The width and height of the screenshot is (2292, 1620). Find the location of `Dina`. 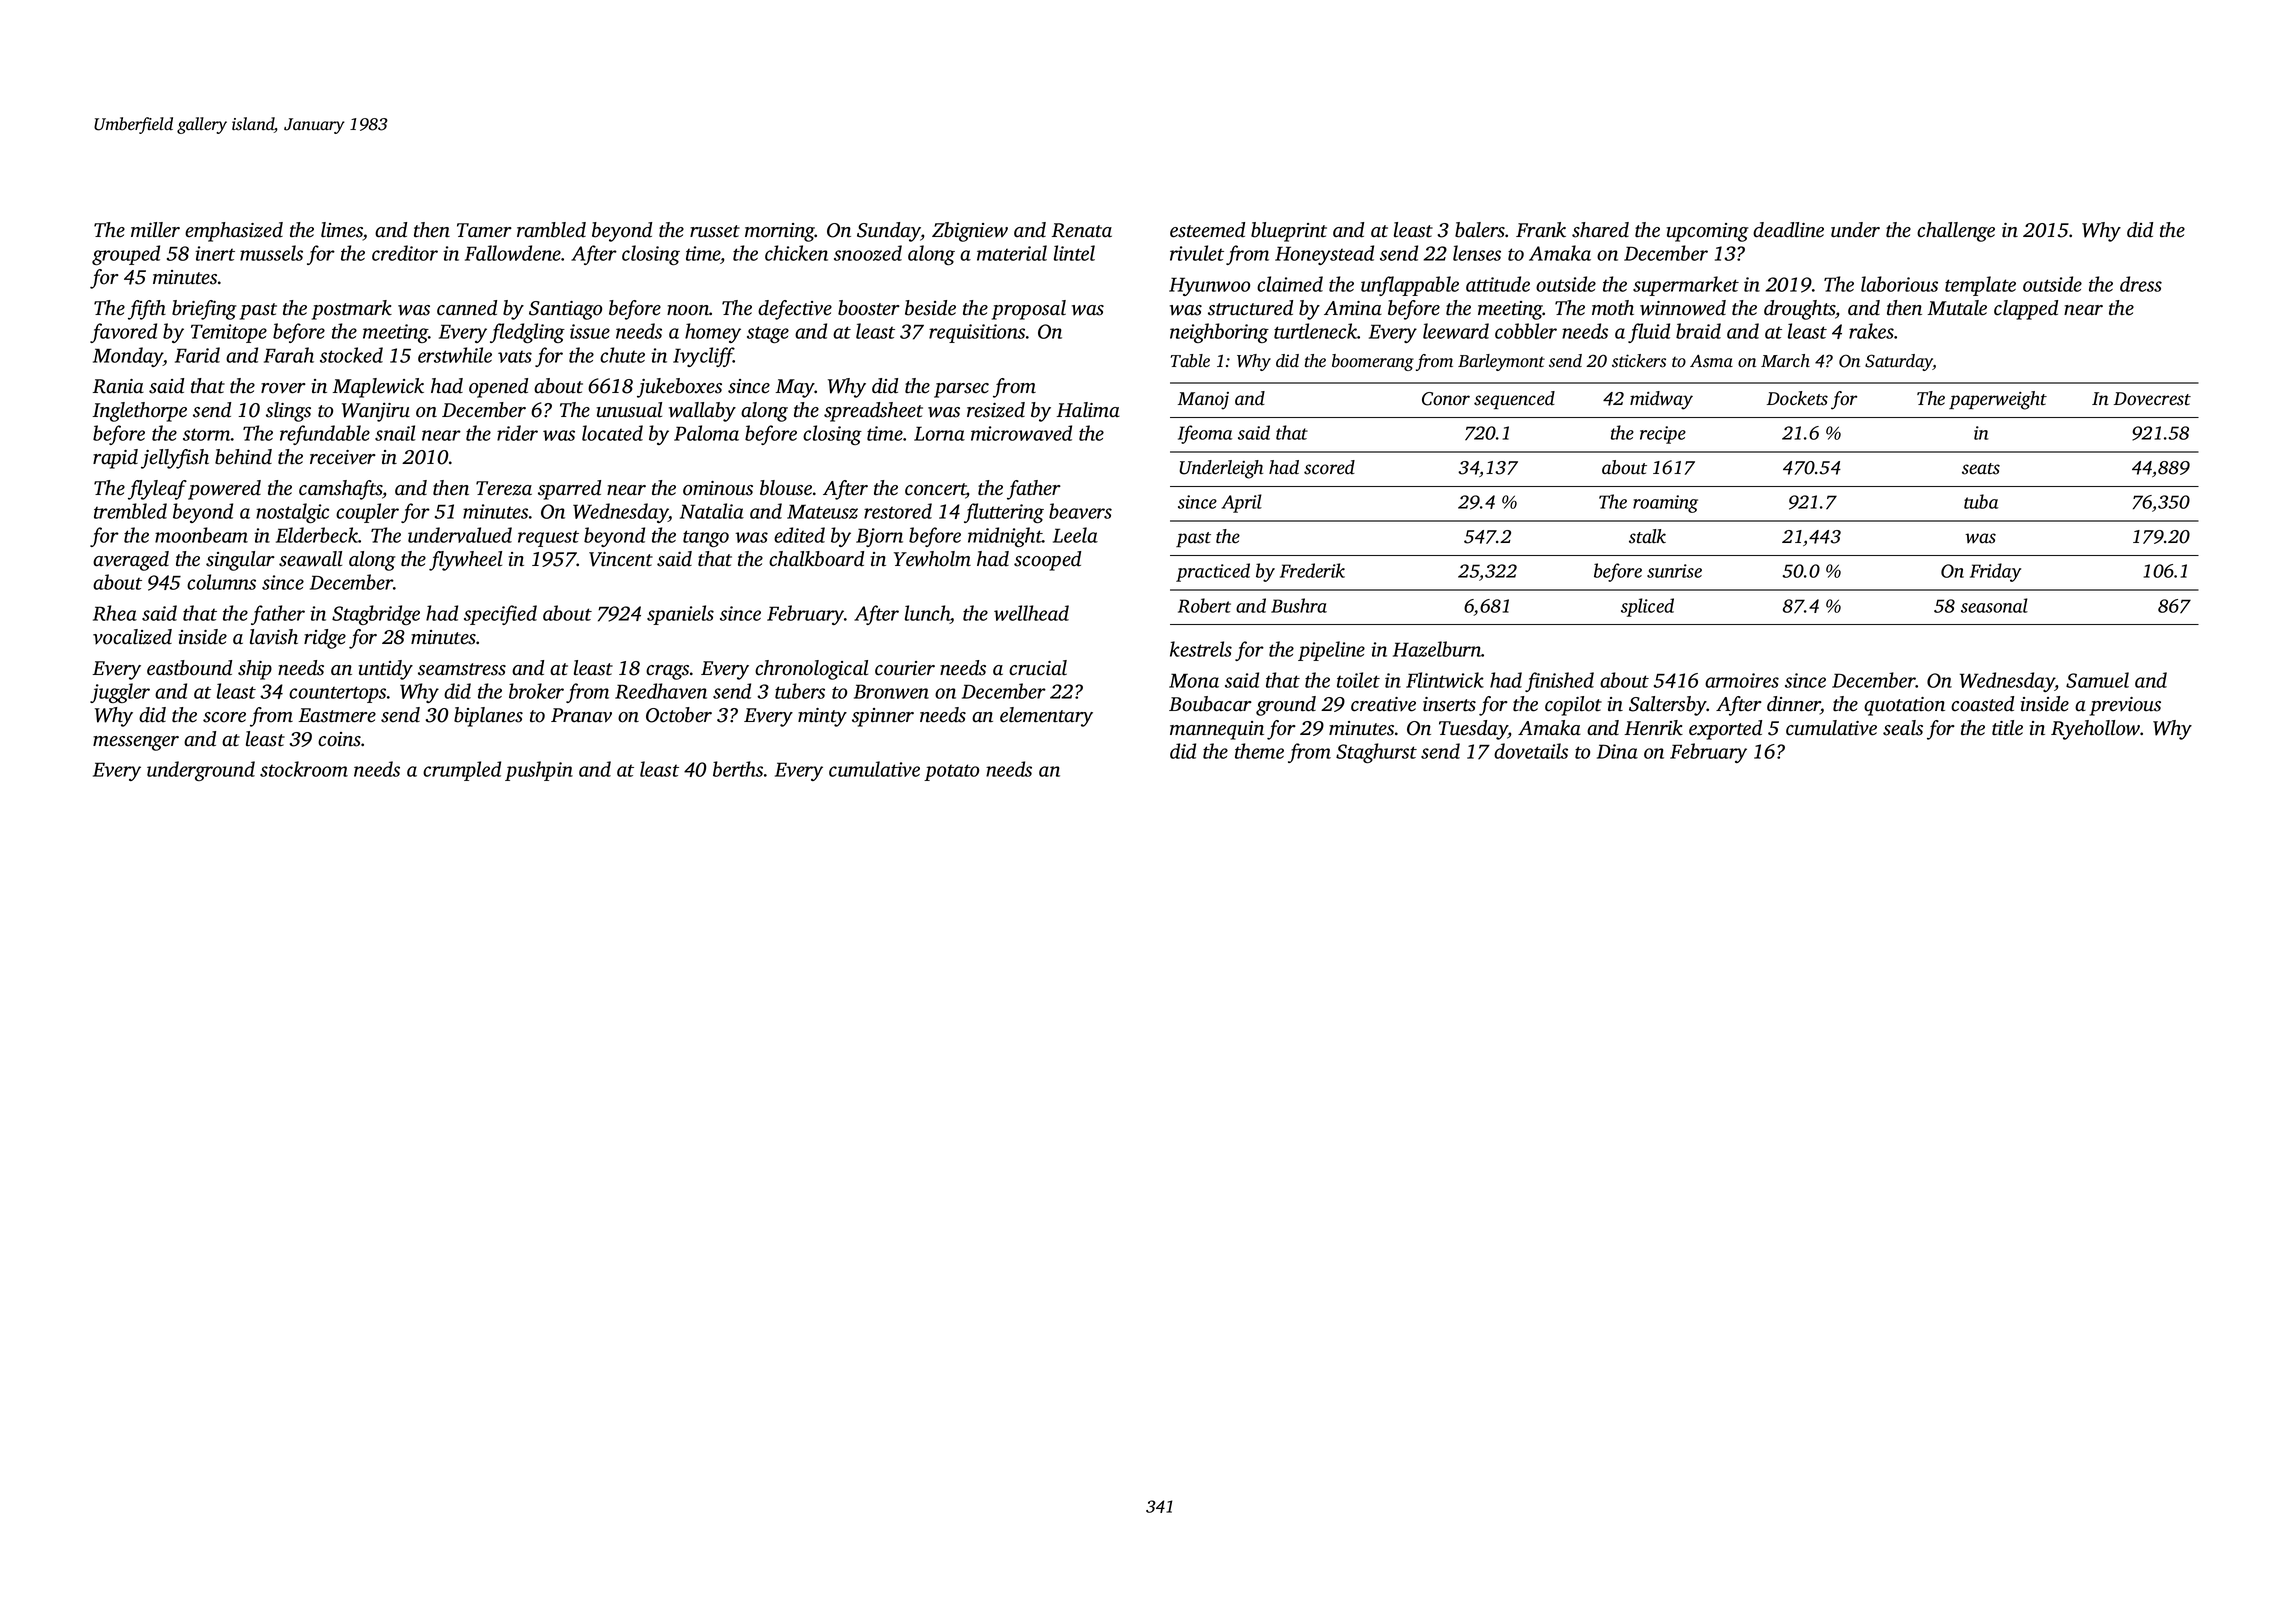

Dina is located at coordinates (1617, 751).
